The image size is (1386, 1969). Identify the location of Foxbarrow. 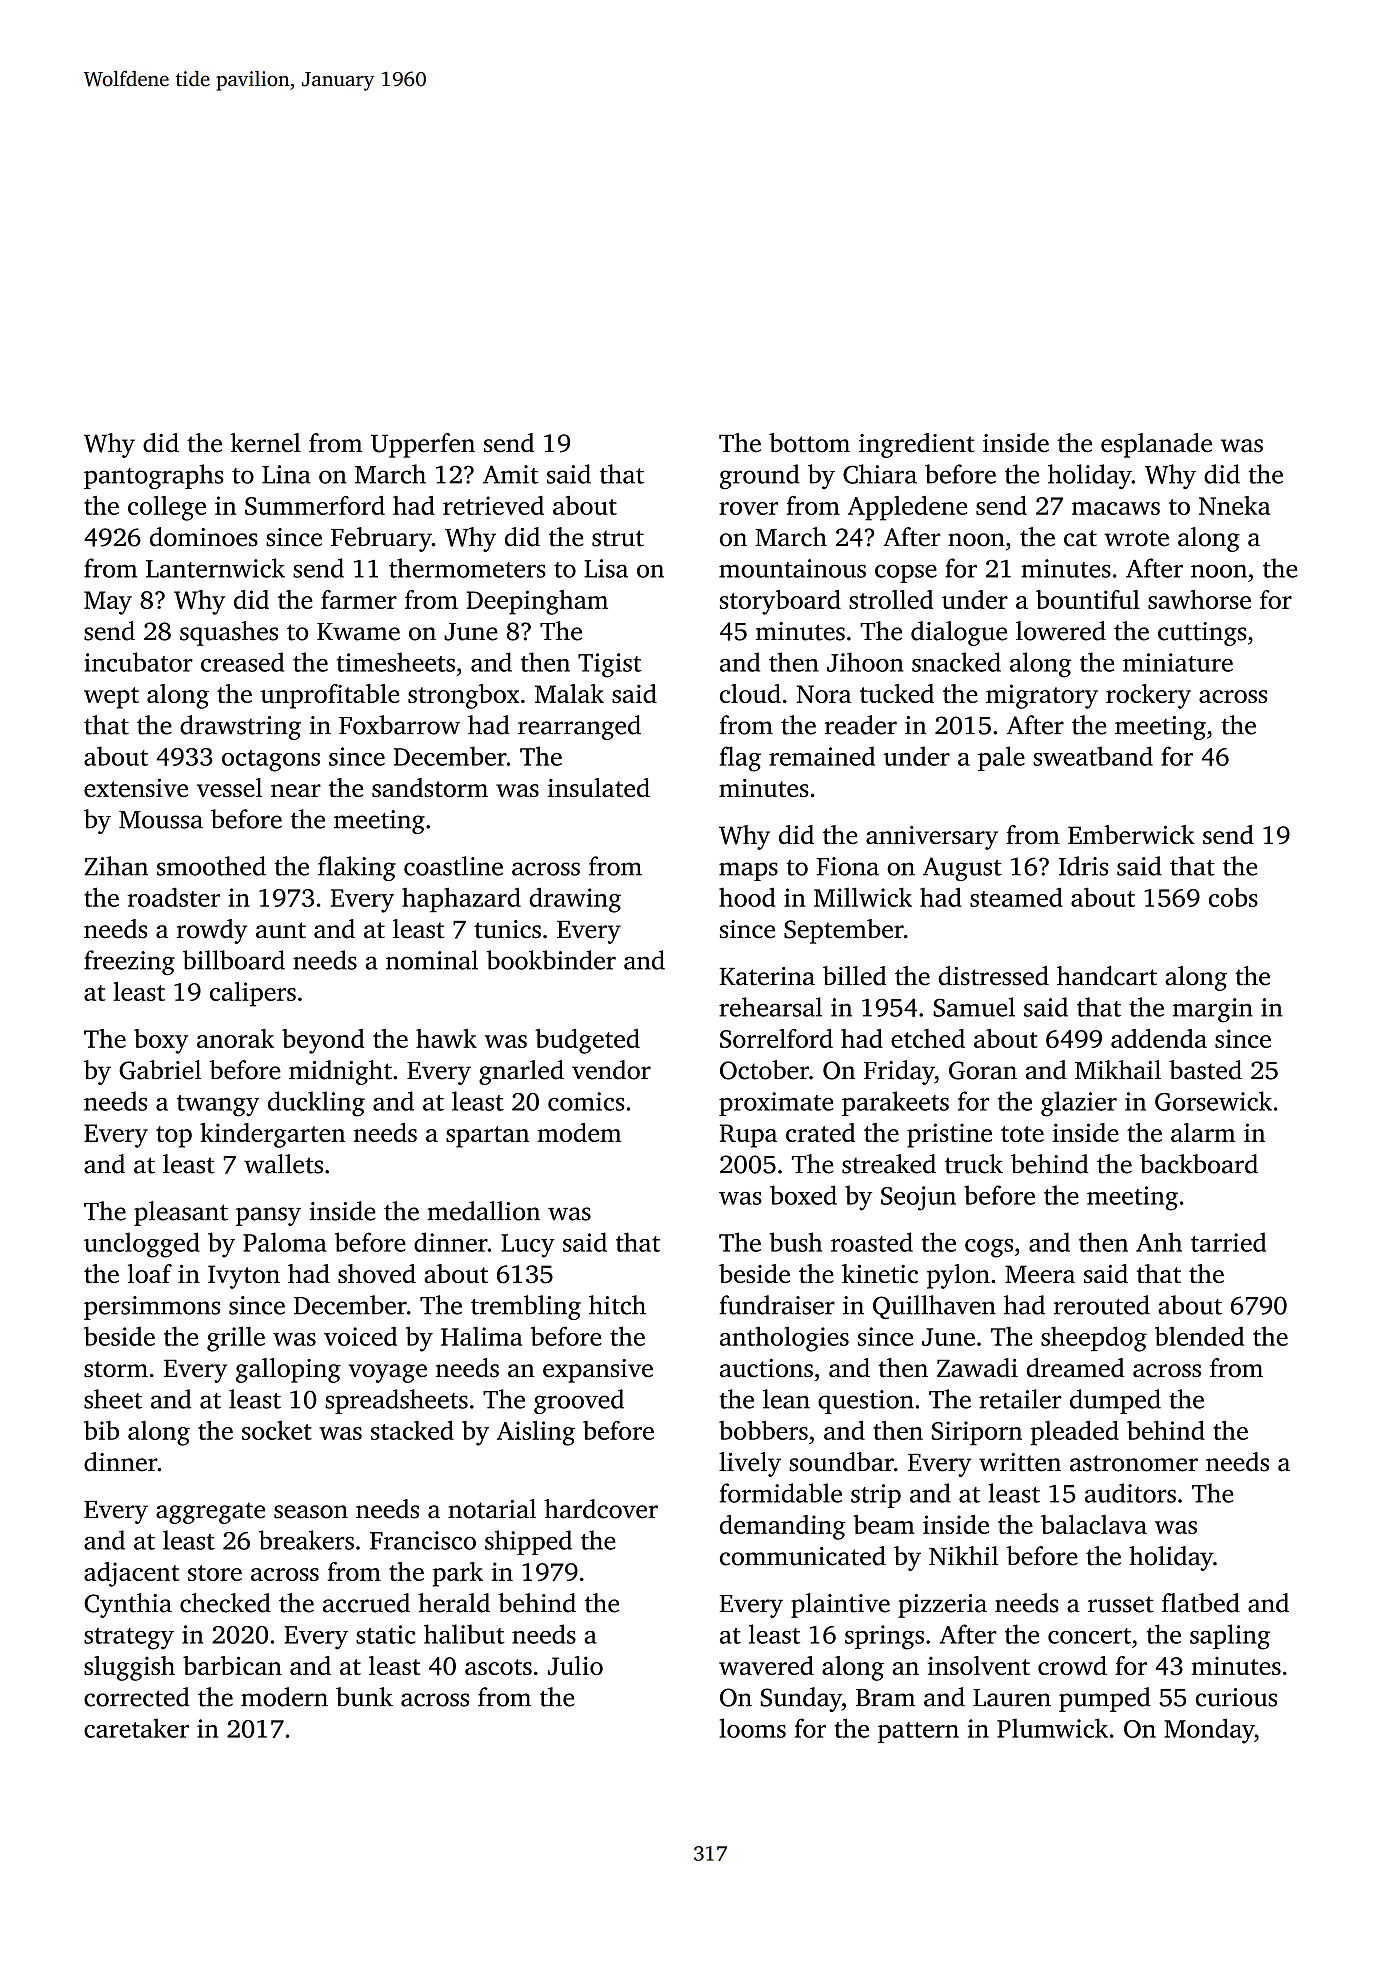
(399, 725).
